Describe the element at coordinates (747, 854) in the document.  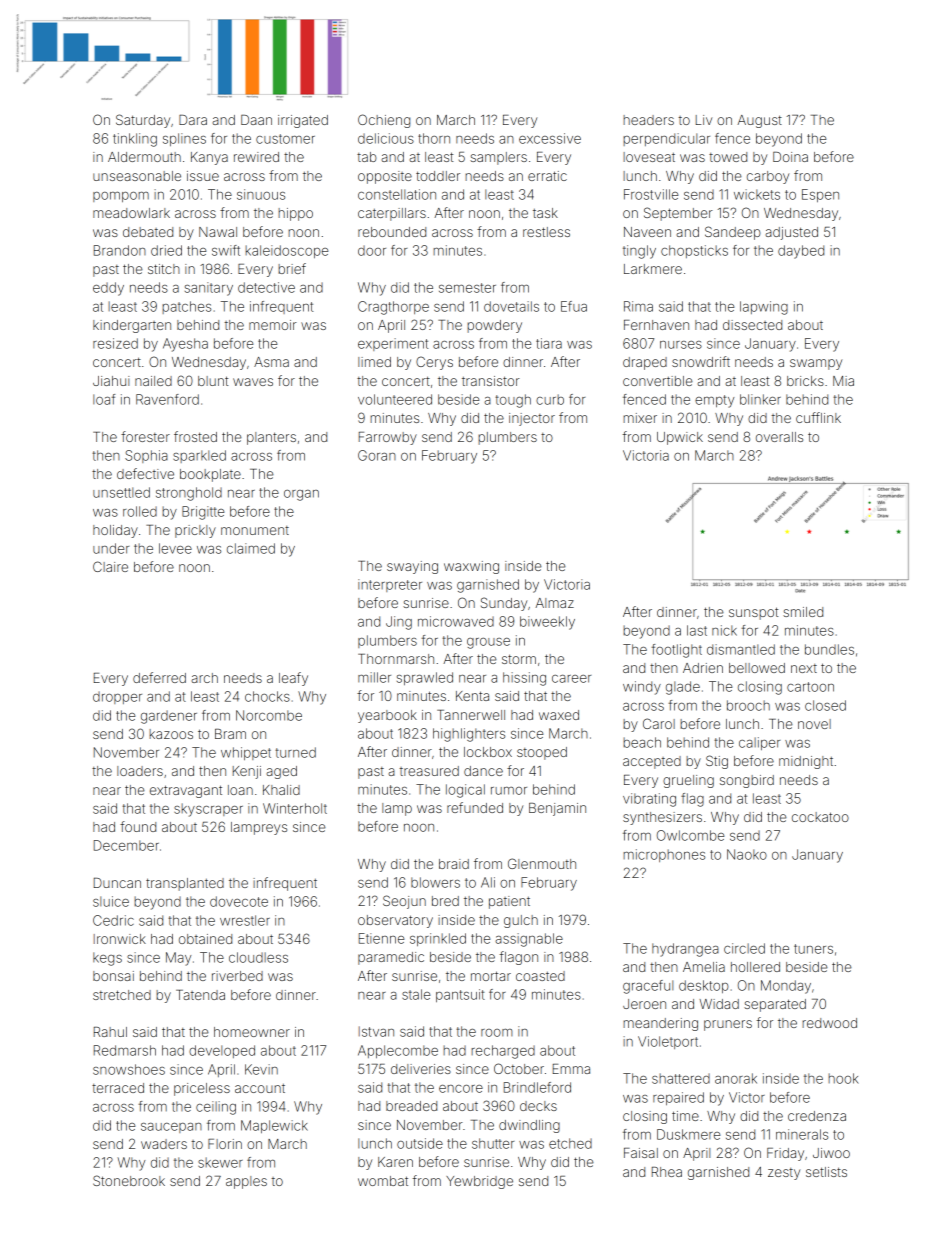
I see `Naoko` at that location.
